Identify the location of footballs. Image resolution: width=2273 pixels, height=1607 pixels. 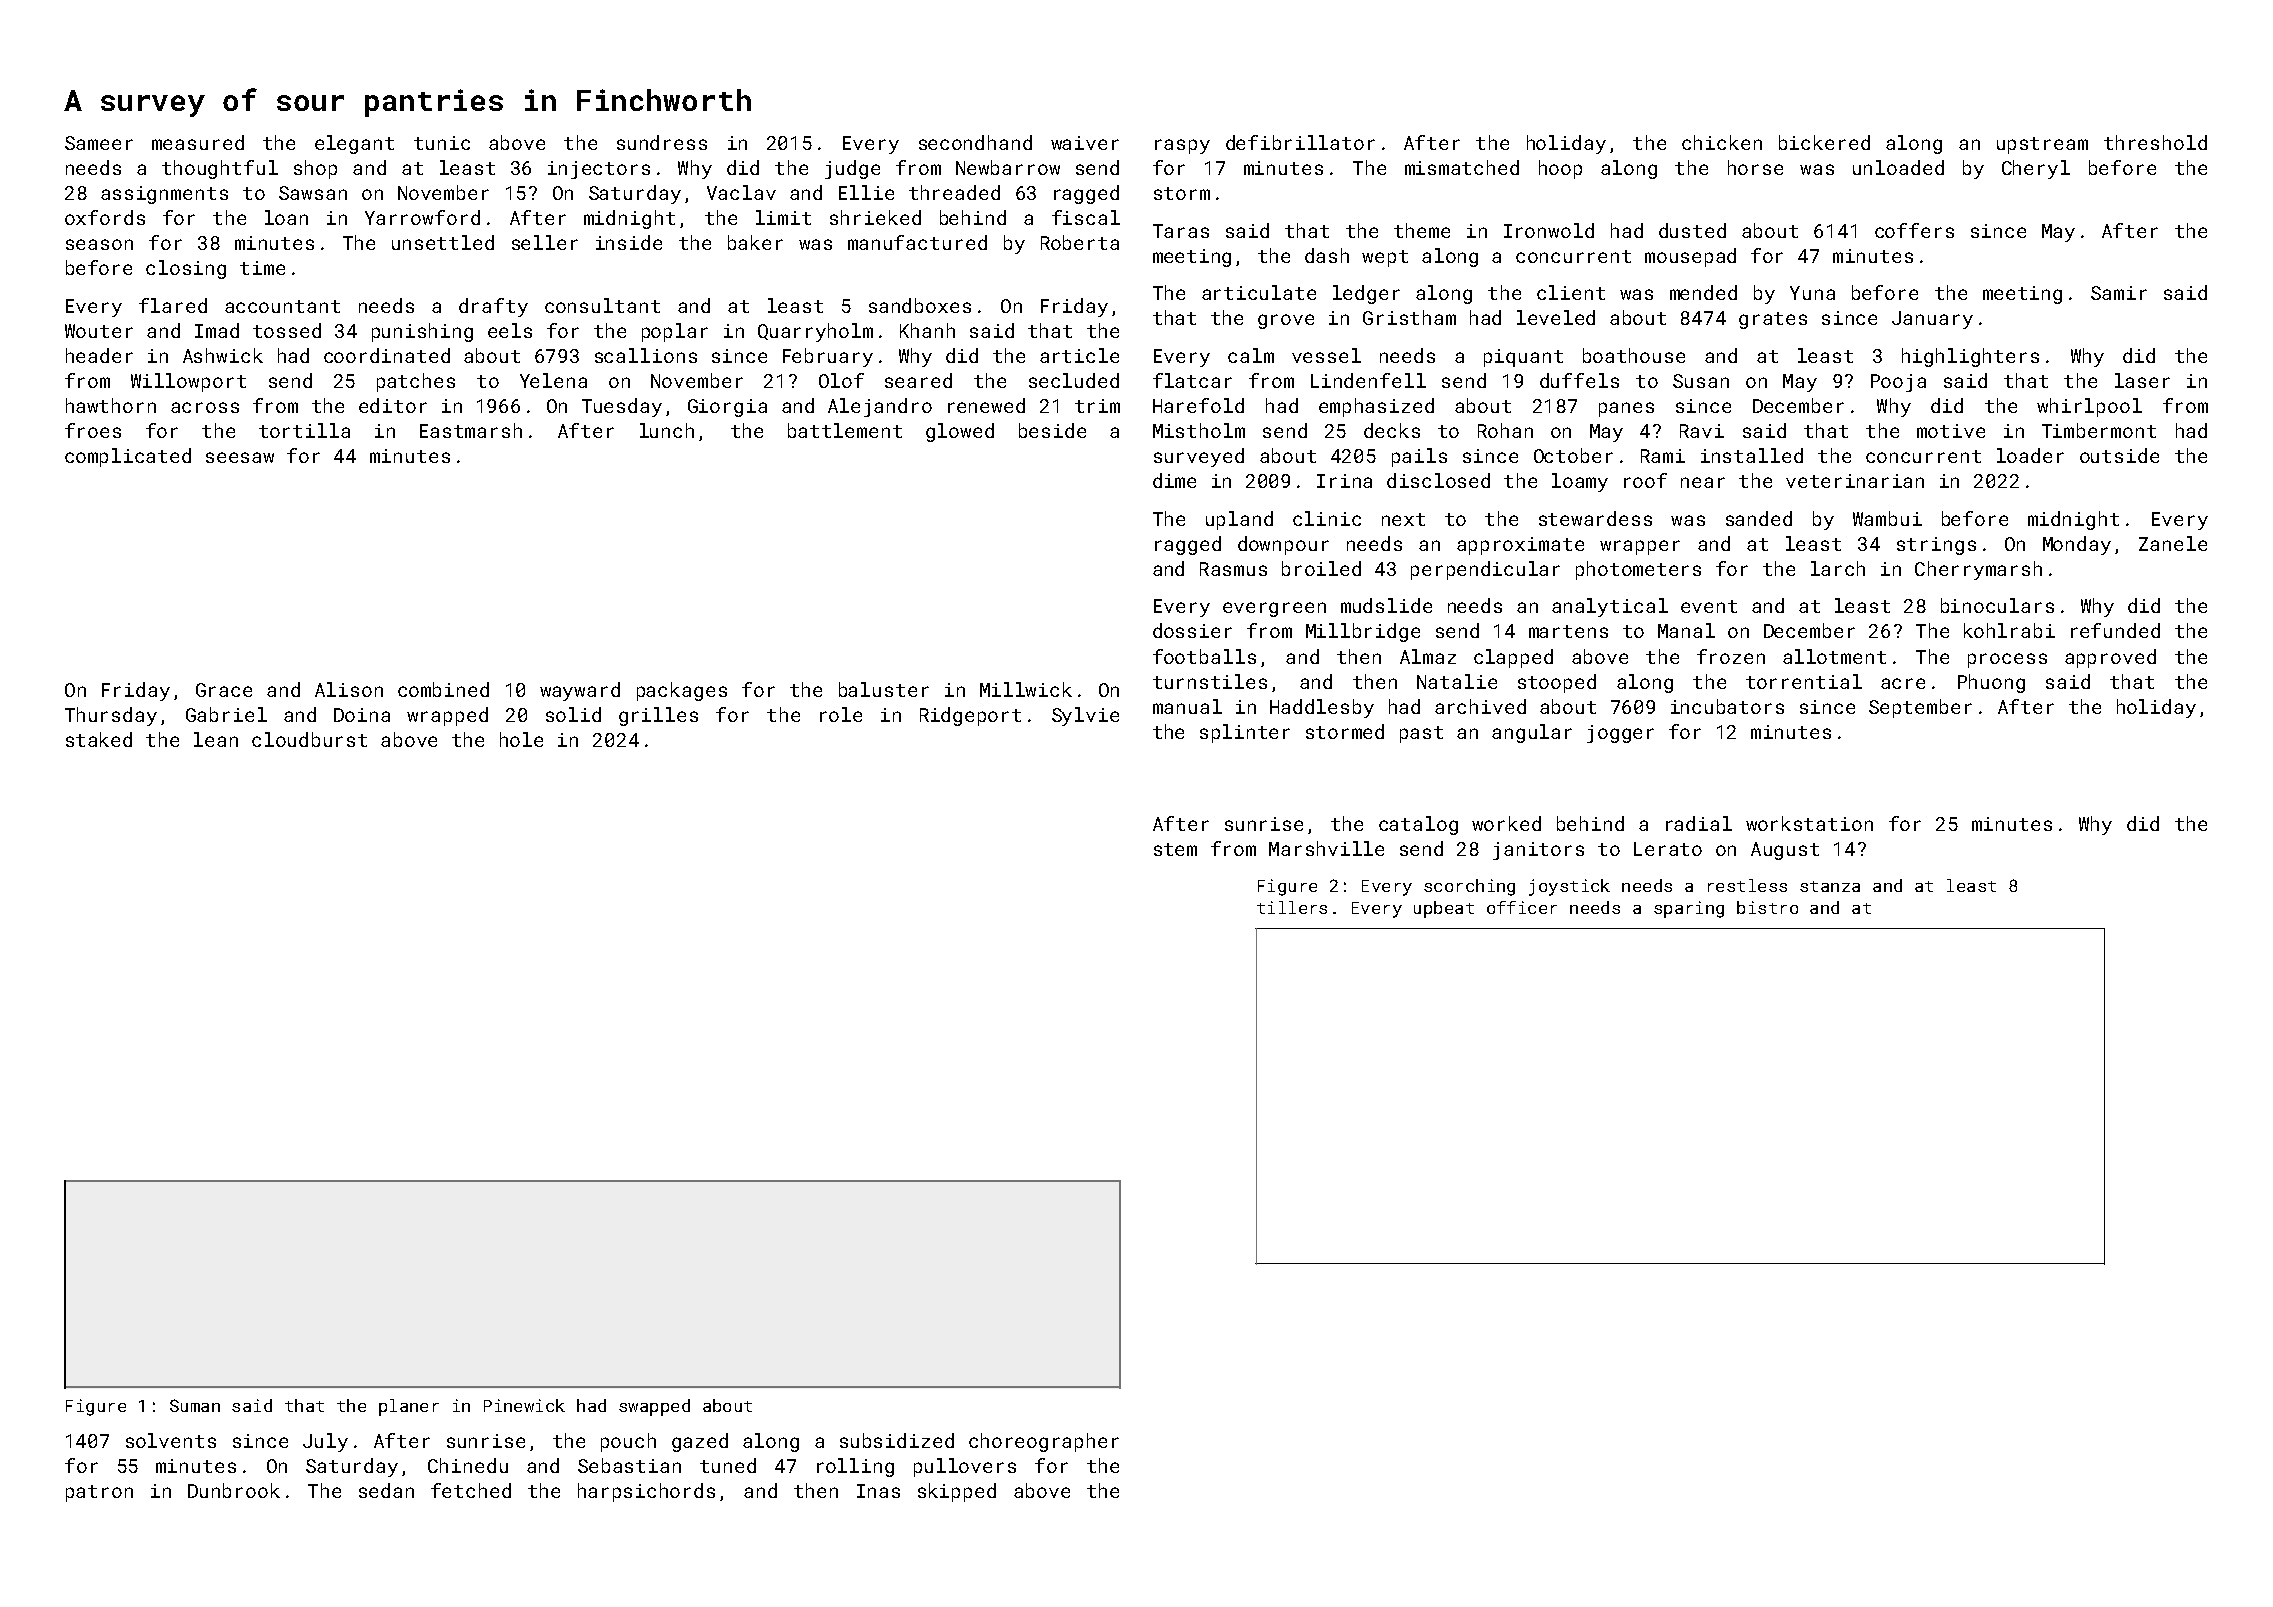
(1204, 656).
